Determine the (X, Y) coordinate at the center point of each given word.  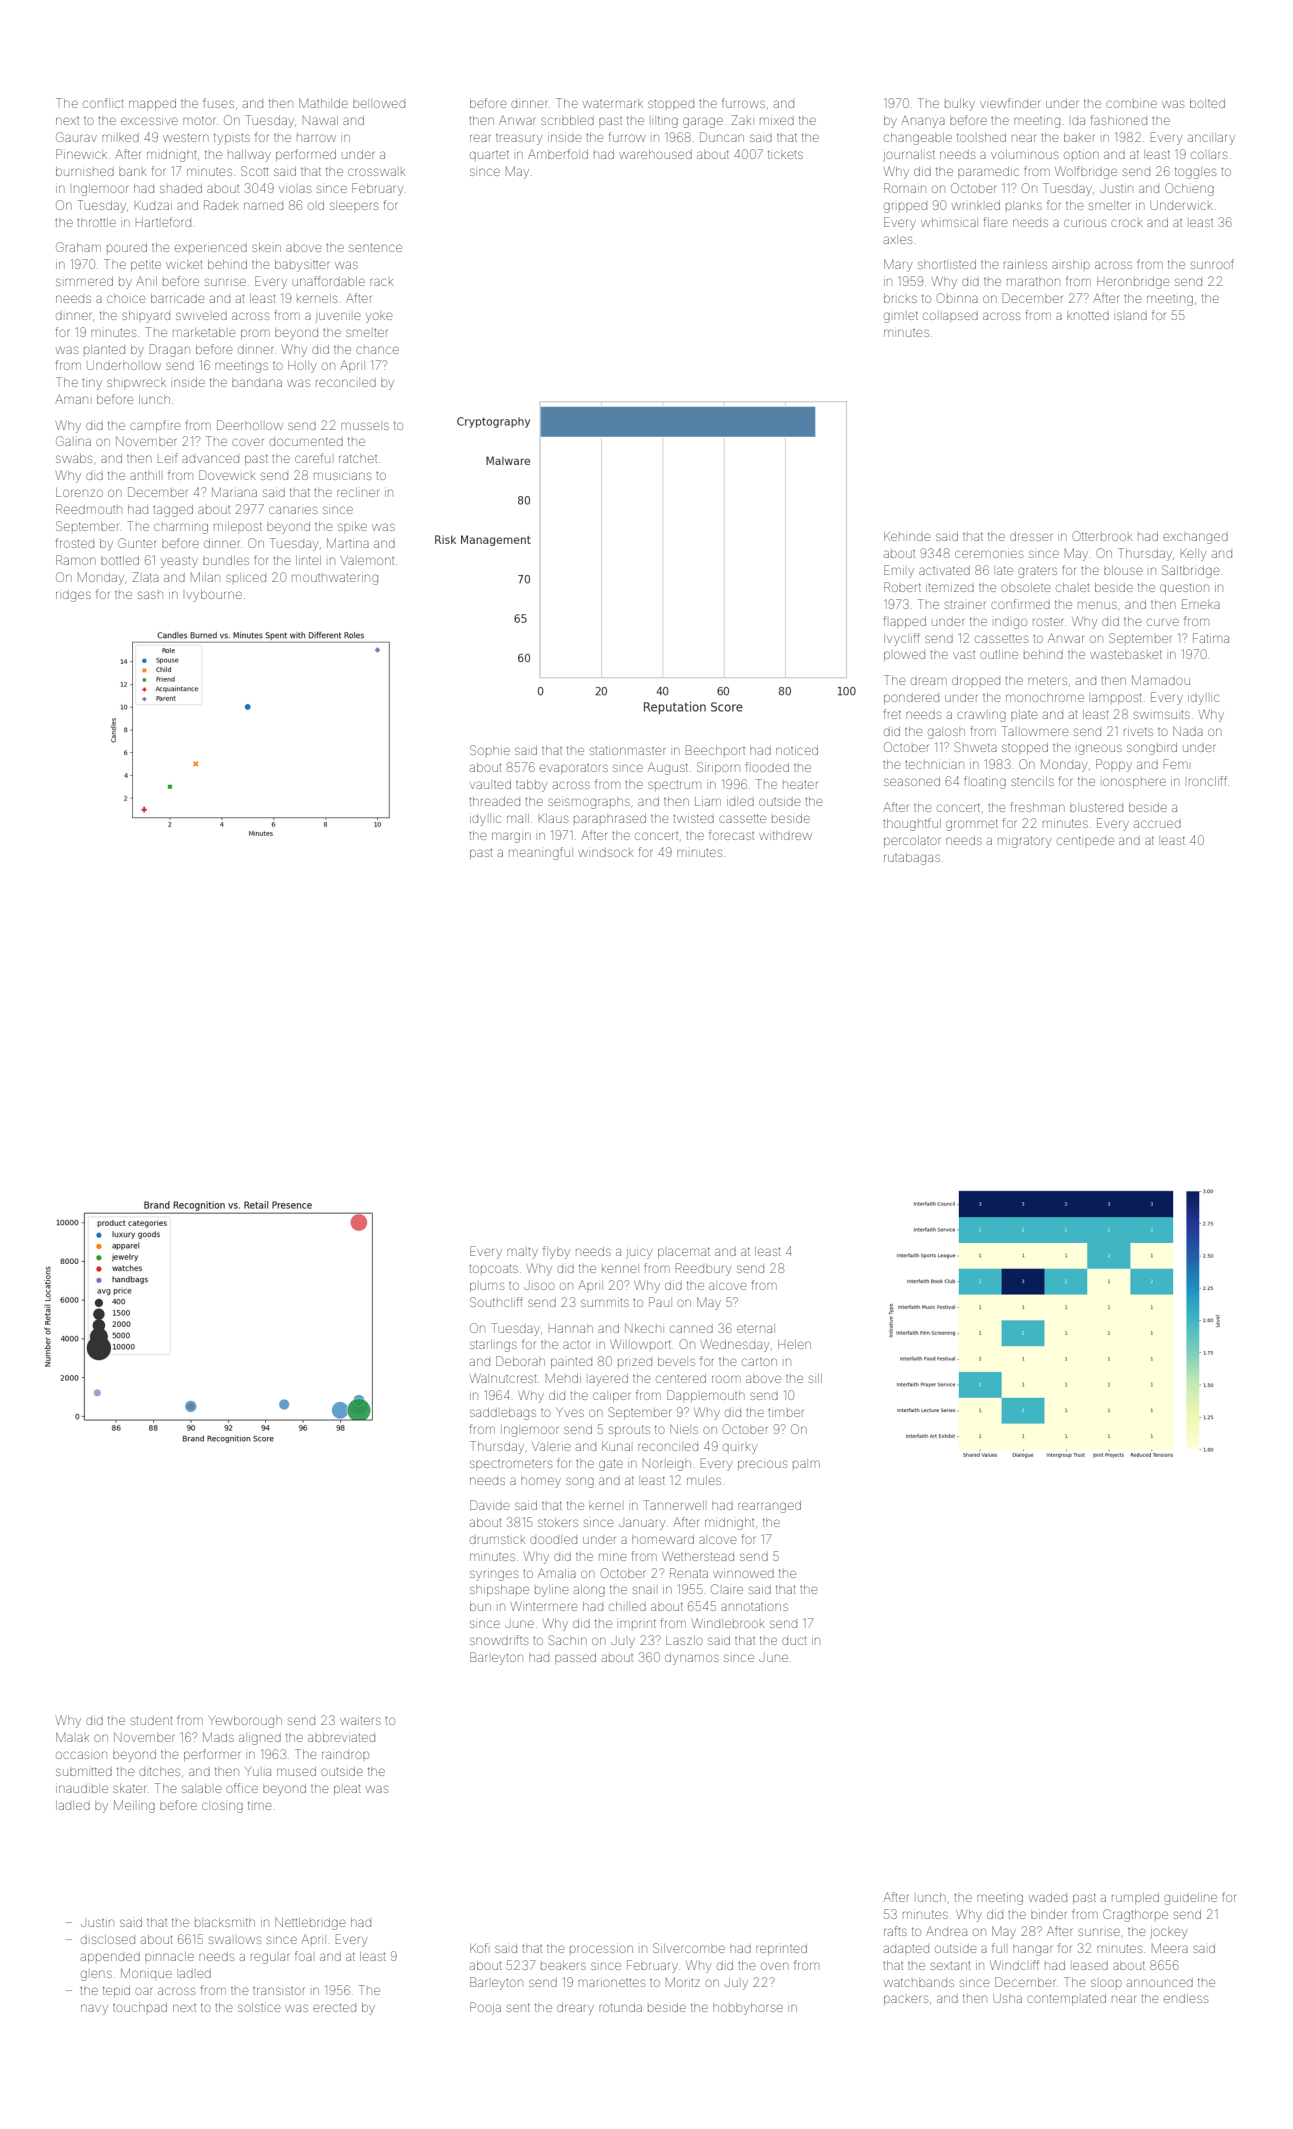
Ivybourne (214, 596)
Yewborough (245, 1722)
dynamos (692, 1659)
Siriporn (718, 768)
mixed (777, 121)
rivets (1138, 731)
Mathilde (323, 103)
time (259, 1805)
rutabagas (912, 859)
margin (511, 837)
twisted (693, 818)
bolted (1207, 103)
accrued (1157, 824)
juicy (639, 1253)
